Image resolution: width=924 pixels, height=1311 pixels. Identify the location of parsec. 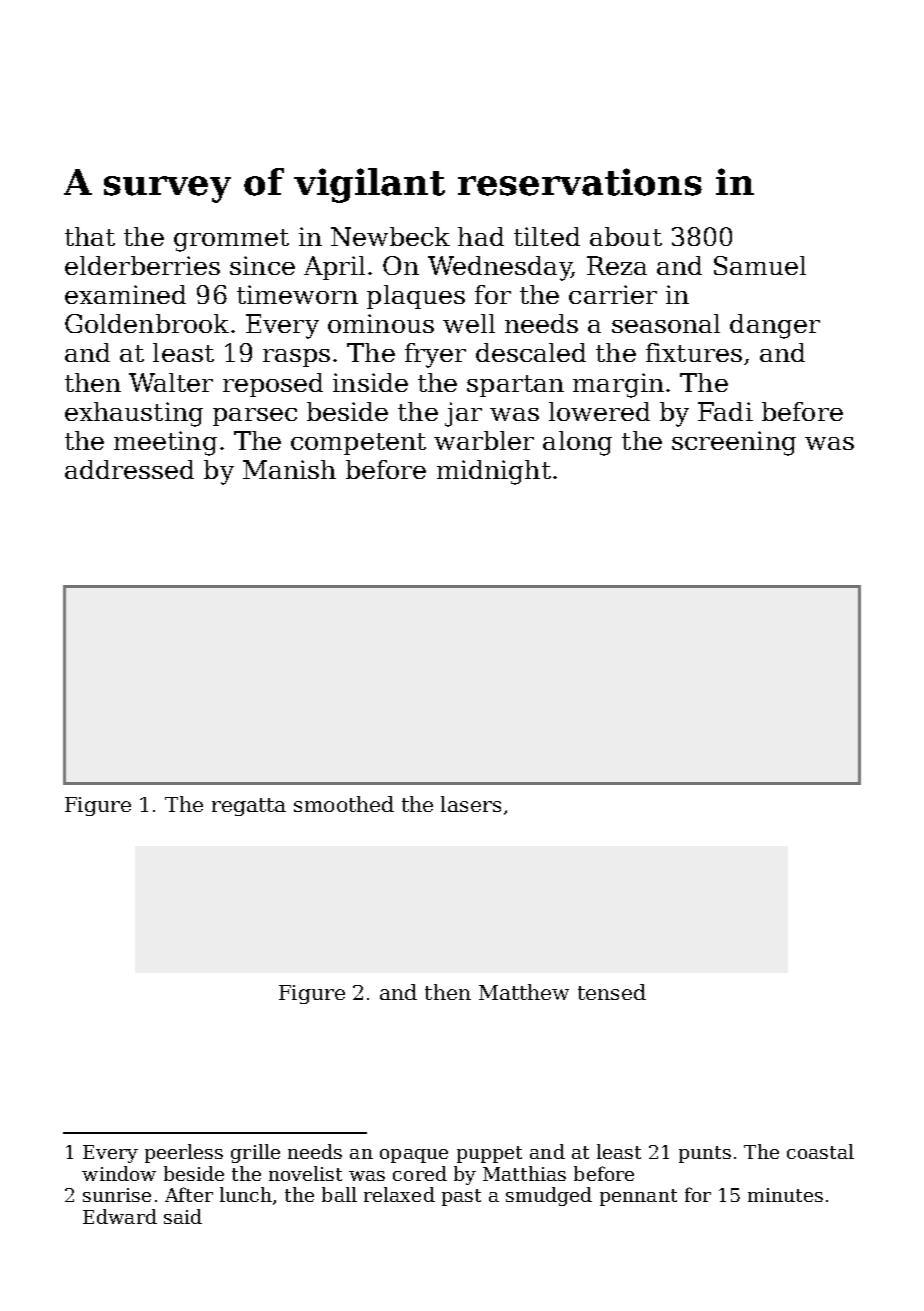
(255, 417).
